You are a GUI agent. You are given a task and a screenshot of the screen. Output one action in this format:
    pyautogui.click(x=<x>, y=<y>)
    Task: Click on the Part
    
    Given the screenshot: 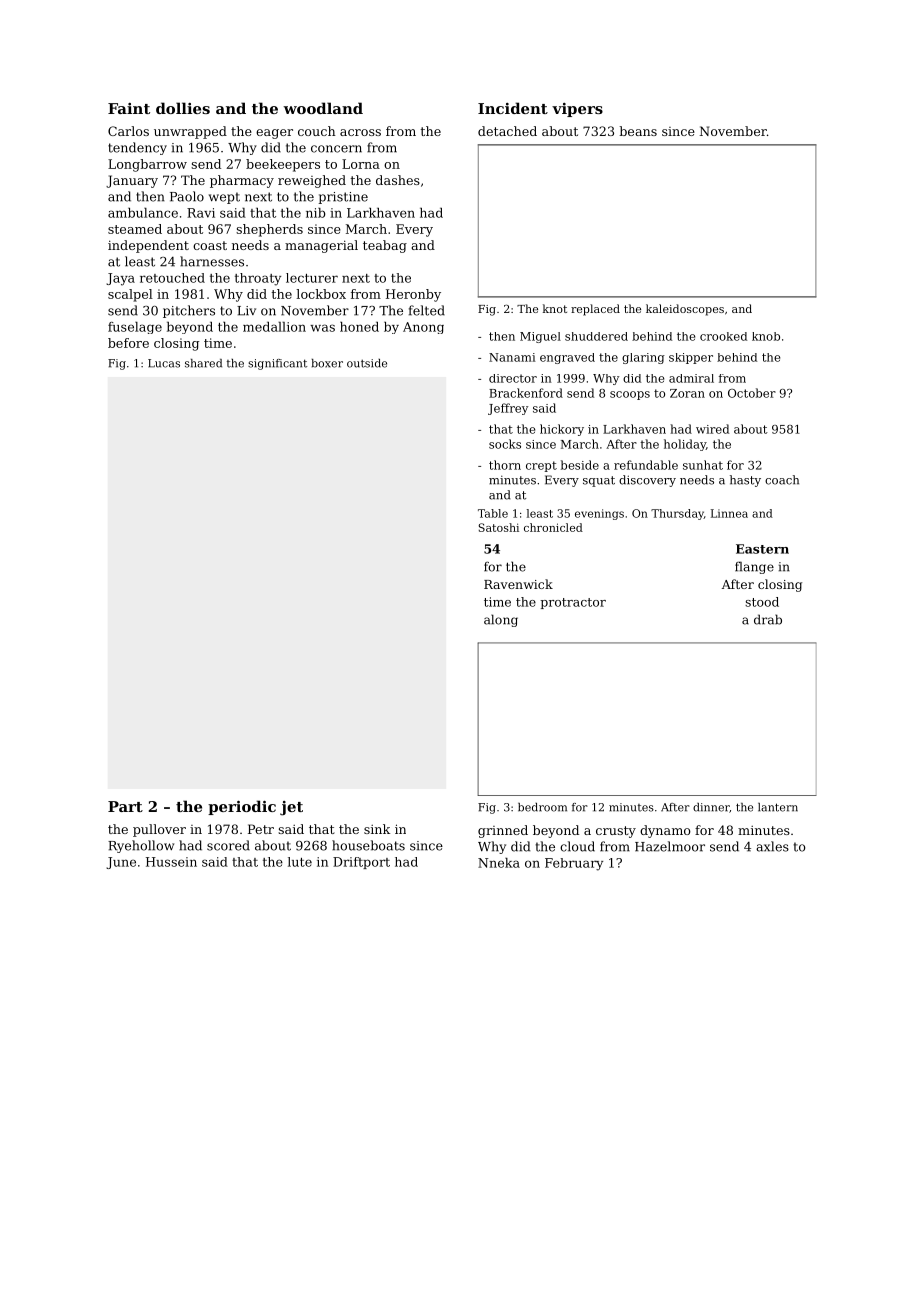 What is the action you would take?
    pyautogui.click(x=125, y=806)
